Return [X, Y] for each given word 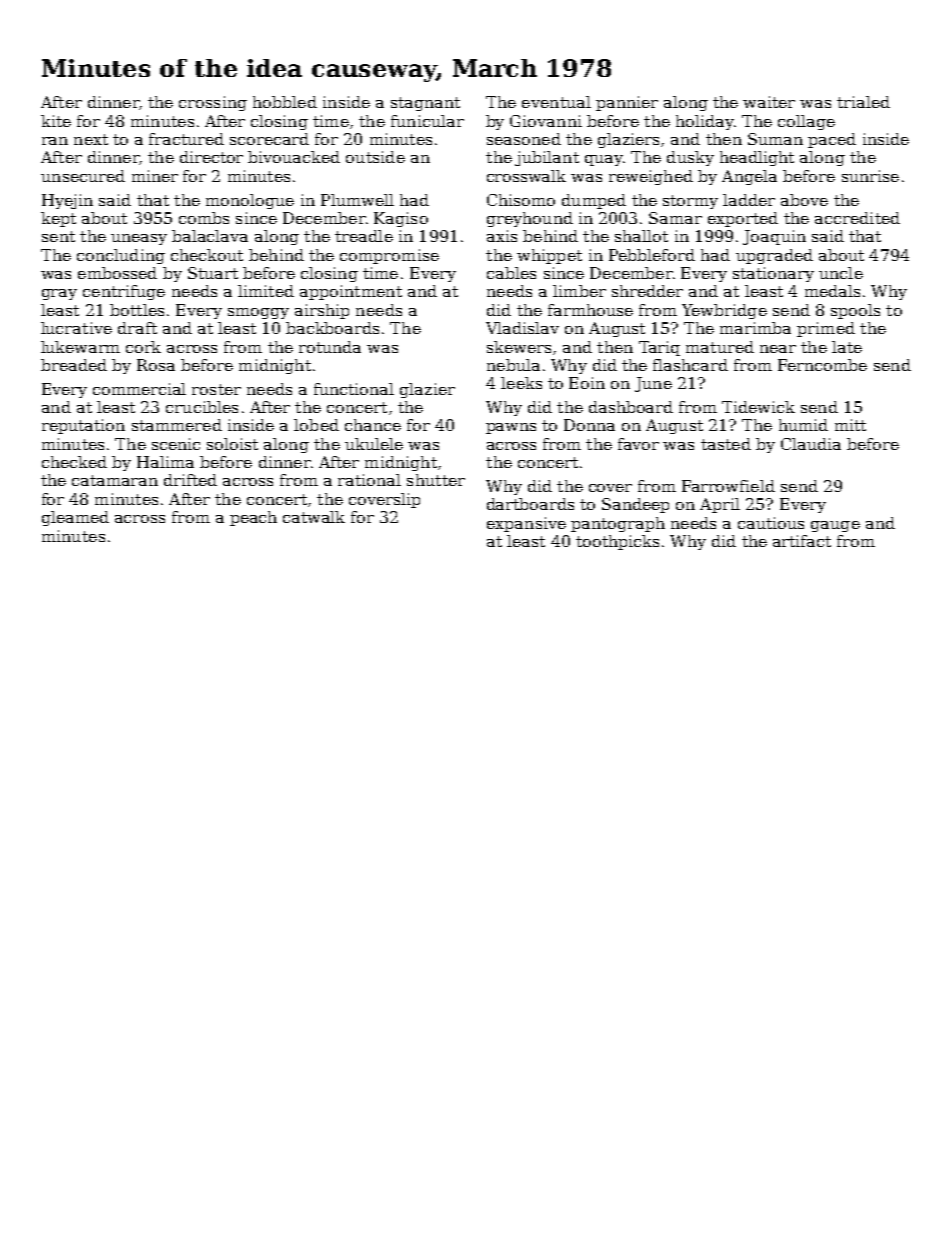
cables [511, 273]
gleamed [75, 518]
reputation [83, 426]
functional [354, 389]
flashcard [690, 365]
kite [56, 121]
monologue [250, 201]
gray [59, 294]
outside [375, 157]
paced [832, 140]
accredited [857, 218]
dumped [594, 201]
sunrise [870, 176]
